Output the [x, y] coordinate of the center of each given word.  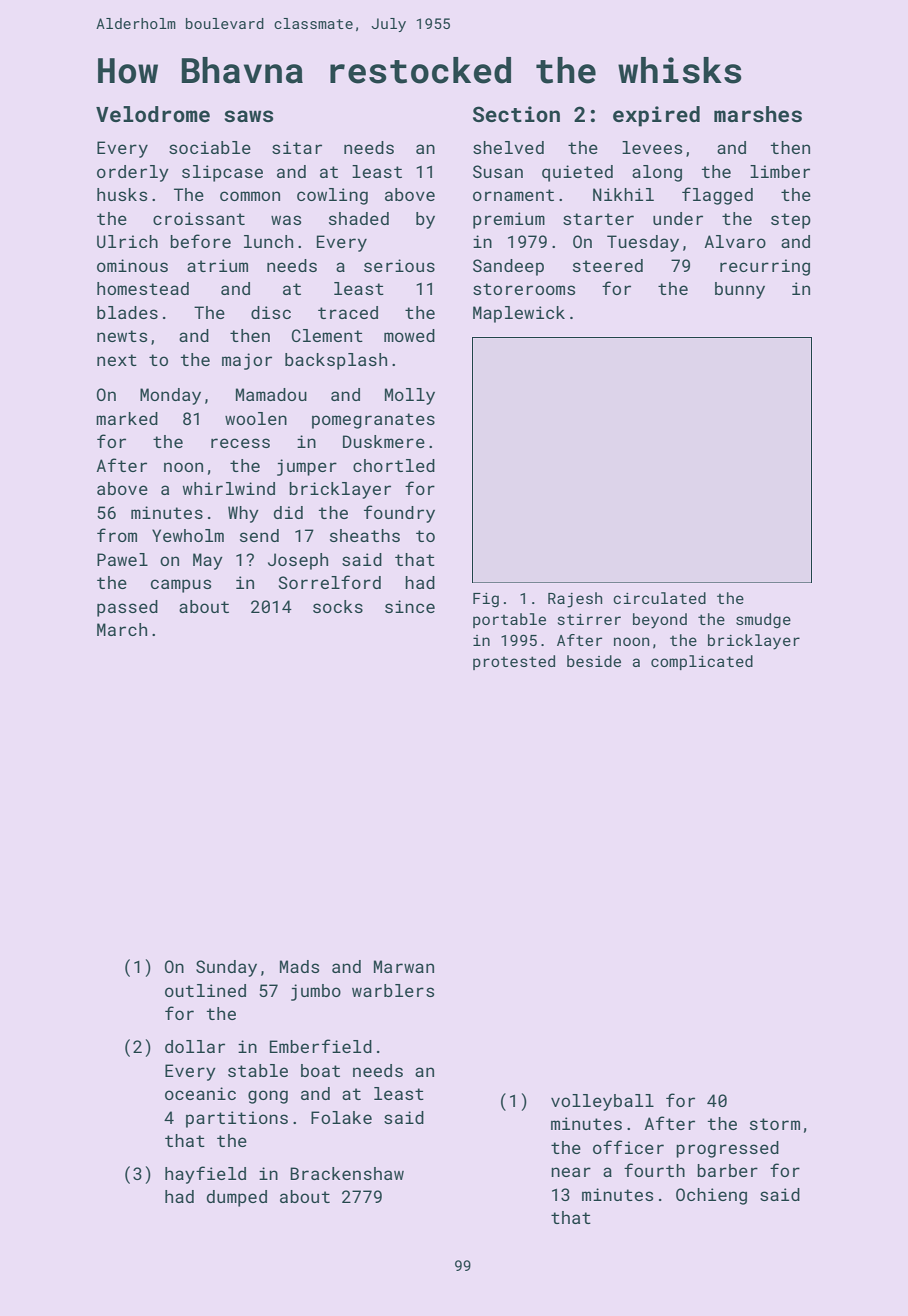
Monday [170, 396]
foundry [399, 514]
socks [338, 606]
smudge [763, 620]
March [122, 629]
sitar [297, 147]
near [571, 1172]
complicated [702, 662]
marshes [758, 114]
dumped [237, 1198]
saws [248, 116]
